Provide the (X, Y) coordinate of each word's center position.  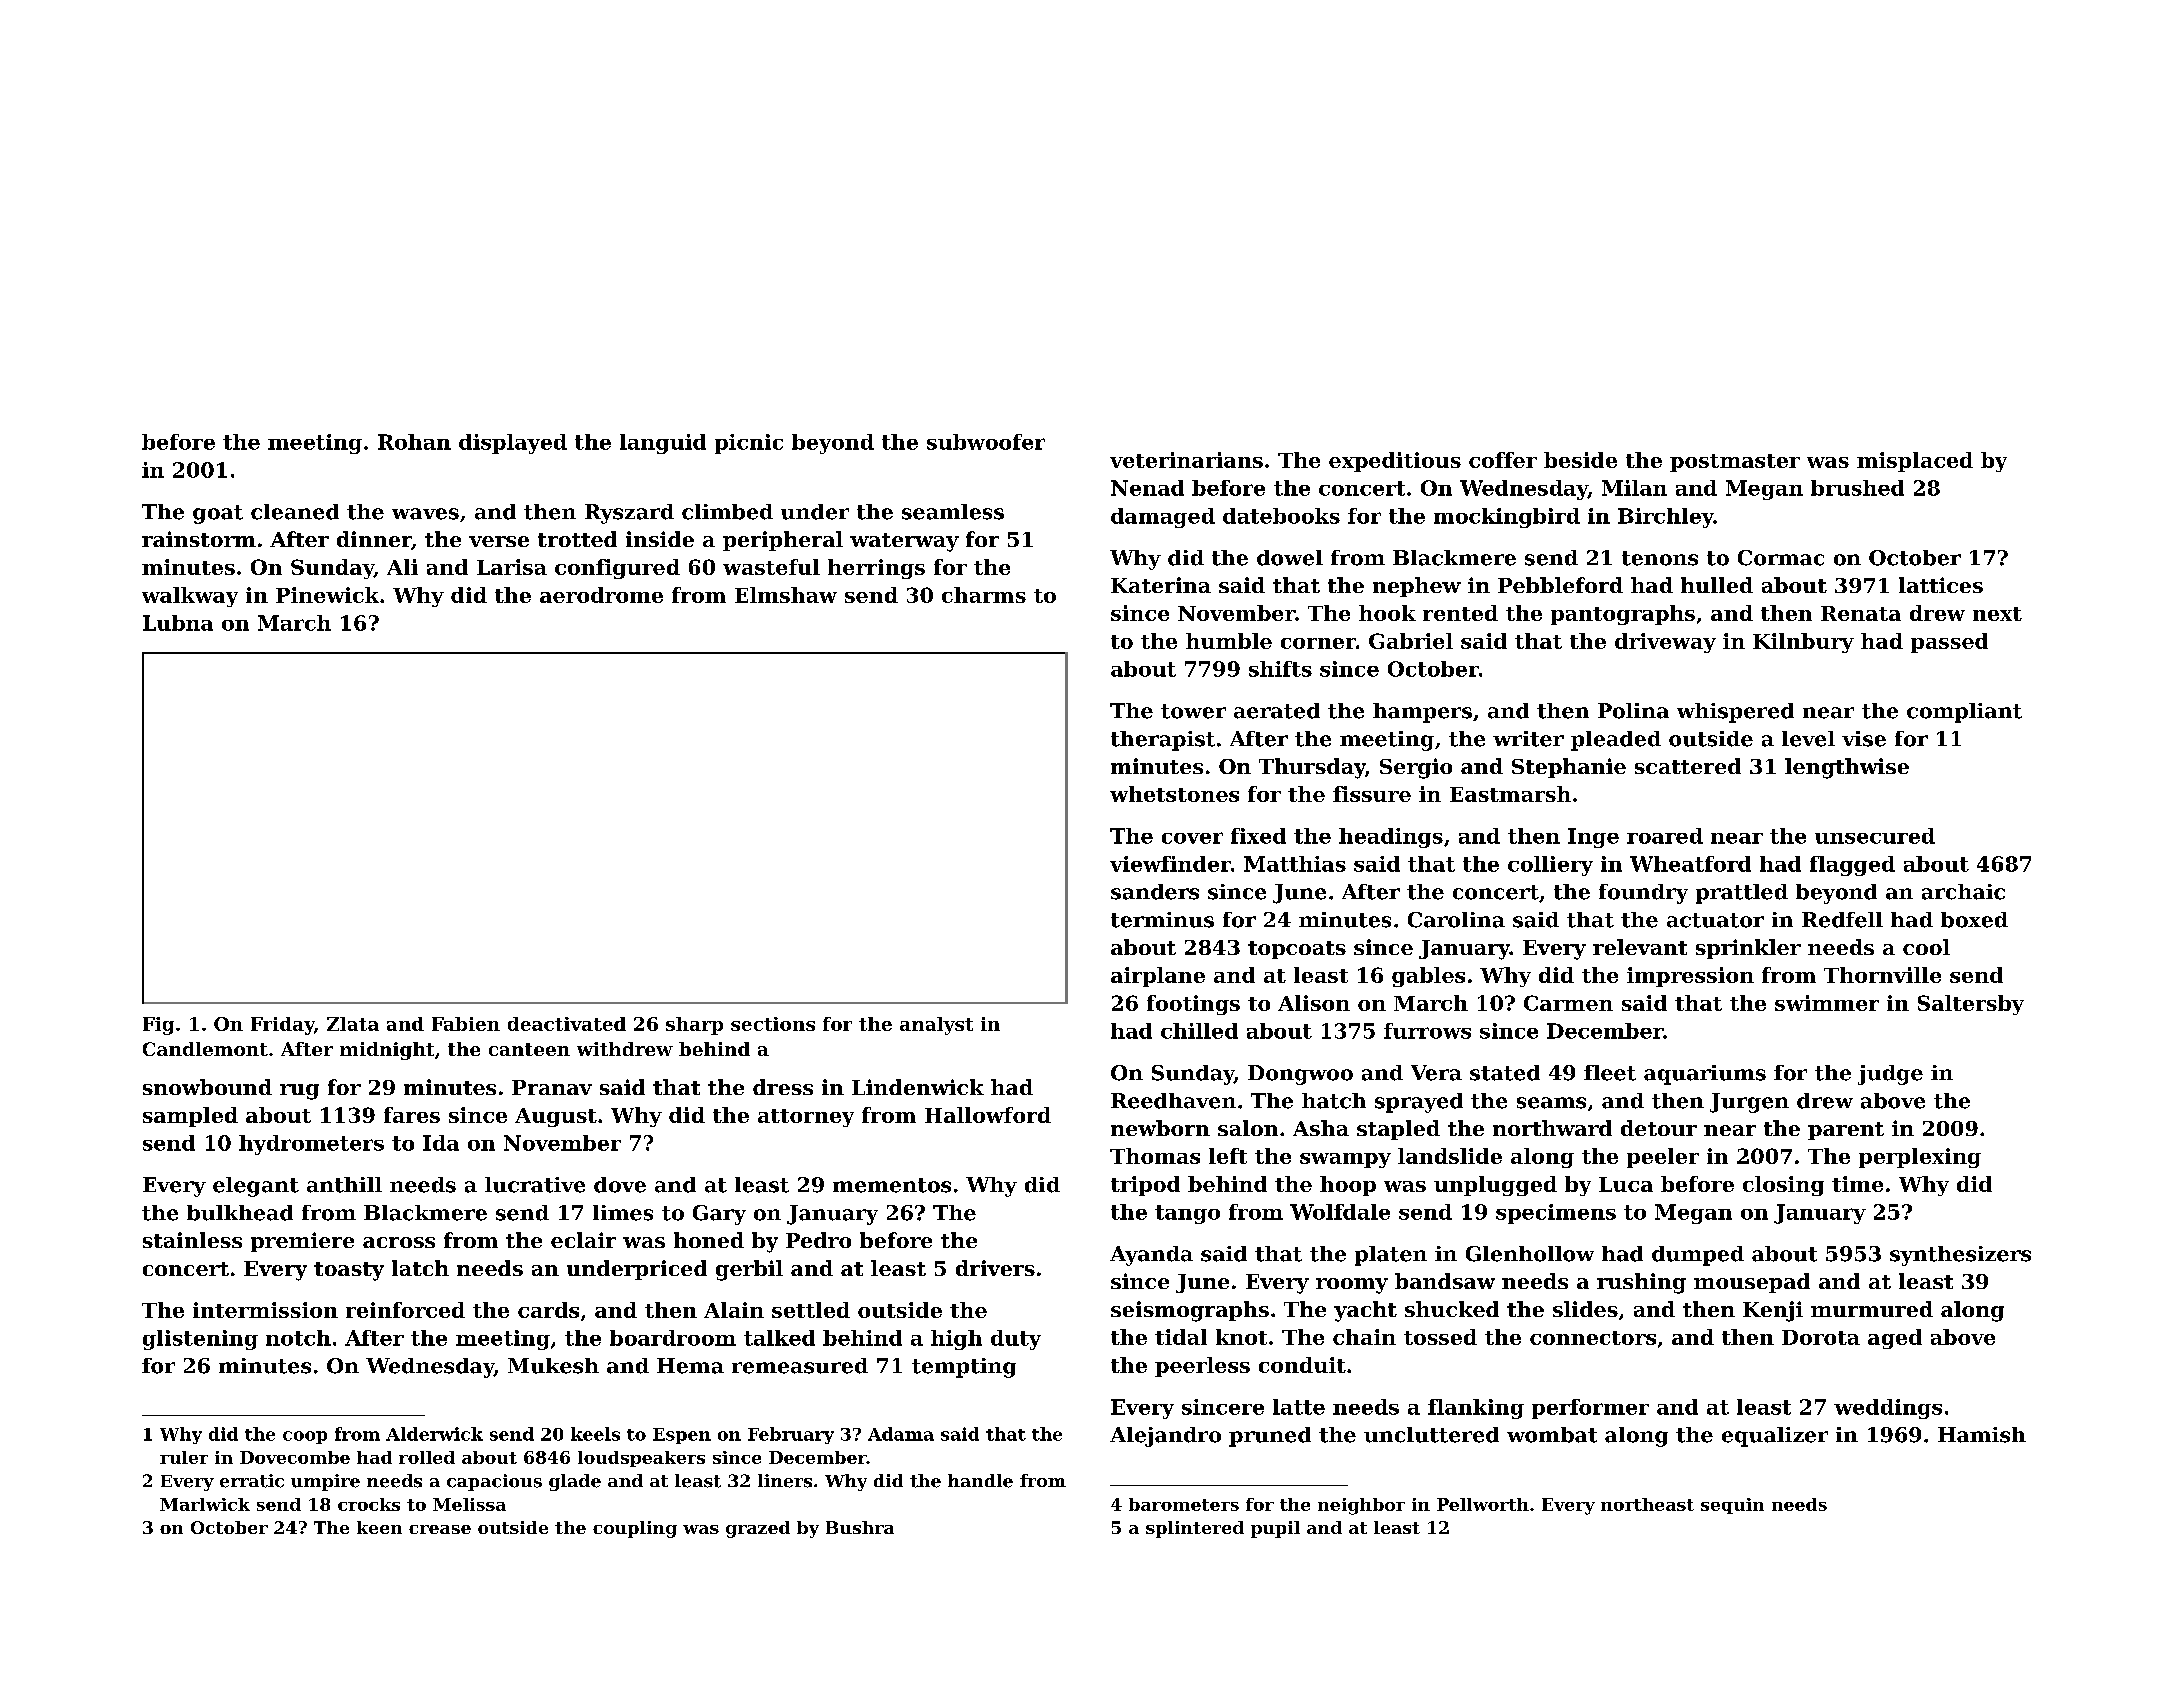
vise (1864, 739)
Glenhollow (1530, 1254)
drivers (995, 1268)
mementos (892, 1185)
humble (1229, 641)
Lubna (178, 623)
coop (305, 1437)
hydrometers (311, 1145)
